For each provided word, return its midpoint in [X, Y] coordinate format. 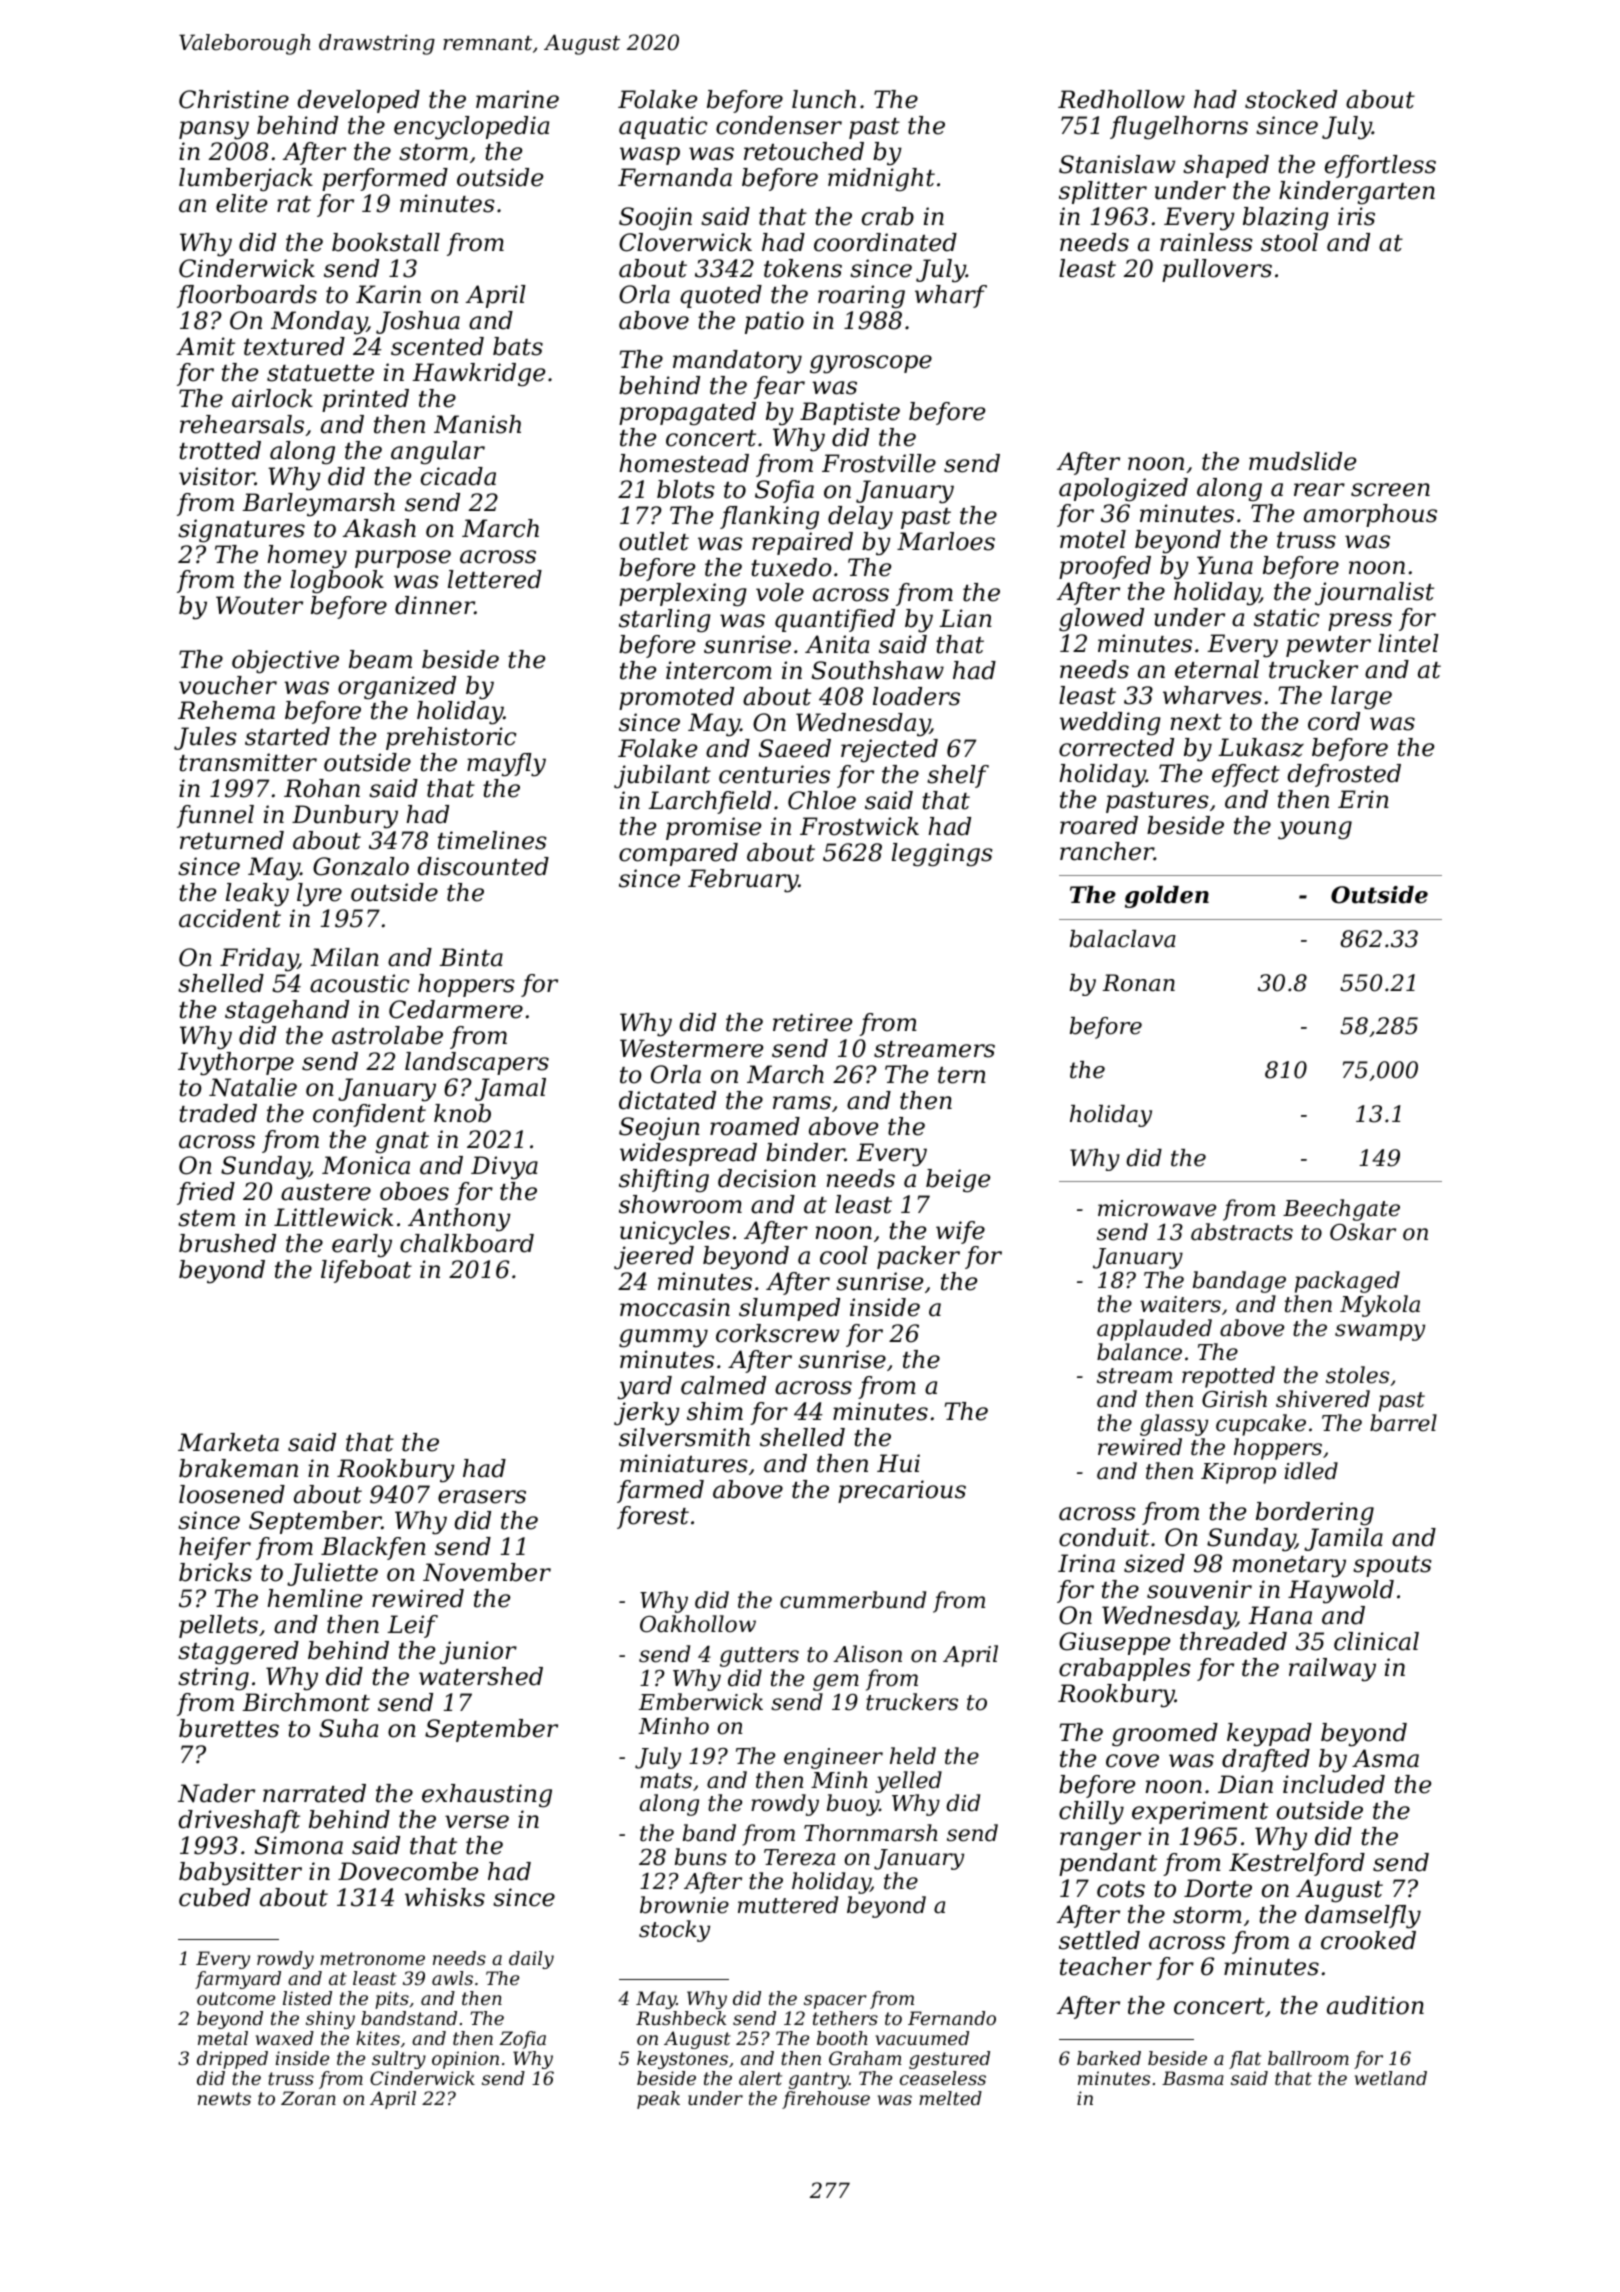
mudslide [1302, 461]
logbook [337, 582]
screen [1390, 490]
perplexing [683, 595]
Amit [205, 346]
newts [224, 2098]
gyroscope [871, 364]
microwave [1157, 1208]
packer [918, 1257]
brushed [227, 1243]
